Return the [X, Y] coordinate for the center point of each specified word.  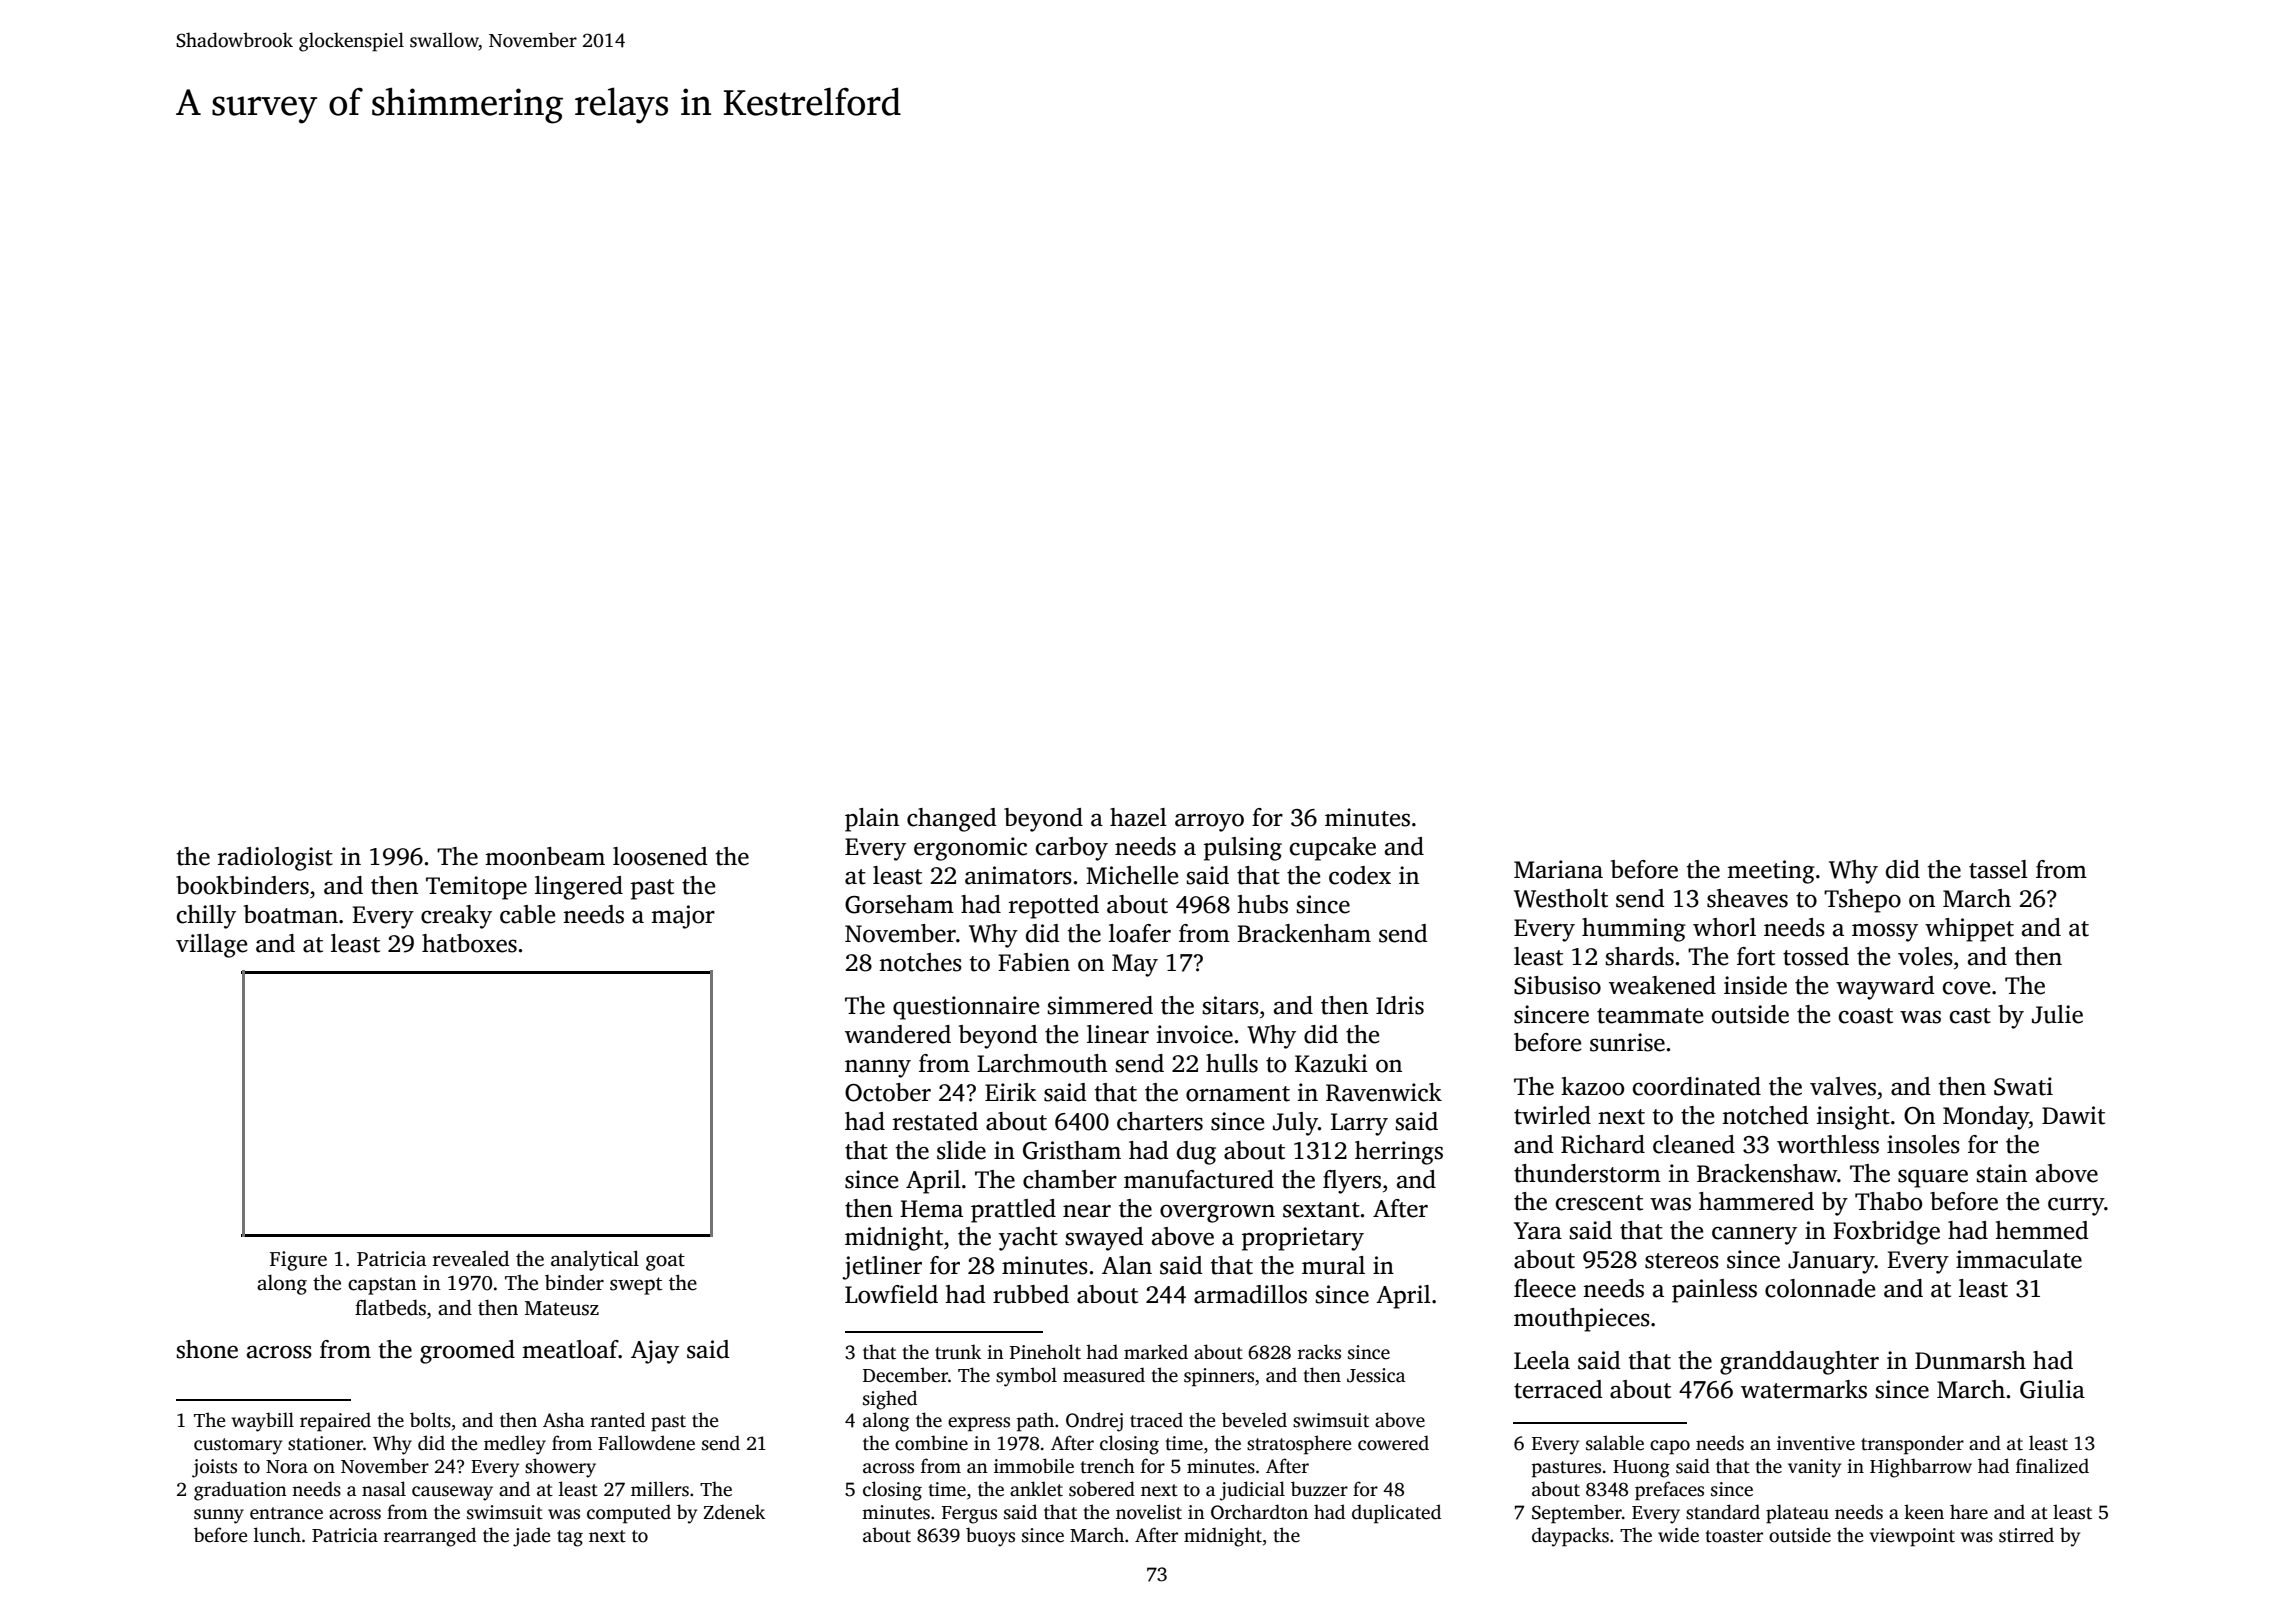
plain [872, 820]
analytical [595, 1261]
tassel [1998, 869]
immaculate [2019, 1259]
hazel [1138, 817]
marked [1156, 1352]
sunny [219, 1516]
